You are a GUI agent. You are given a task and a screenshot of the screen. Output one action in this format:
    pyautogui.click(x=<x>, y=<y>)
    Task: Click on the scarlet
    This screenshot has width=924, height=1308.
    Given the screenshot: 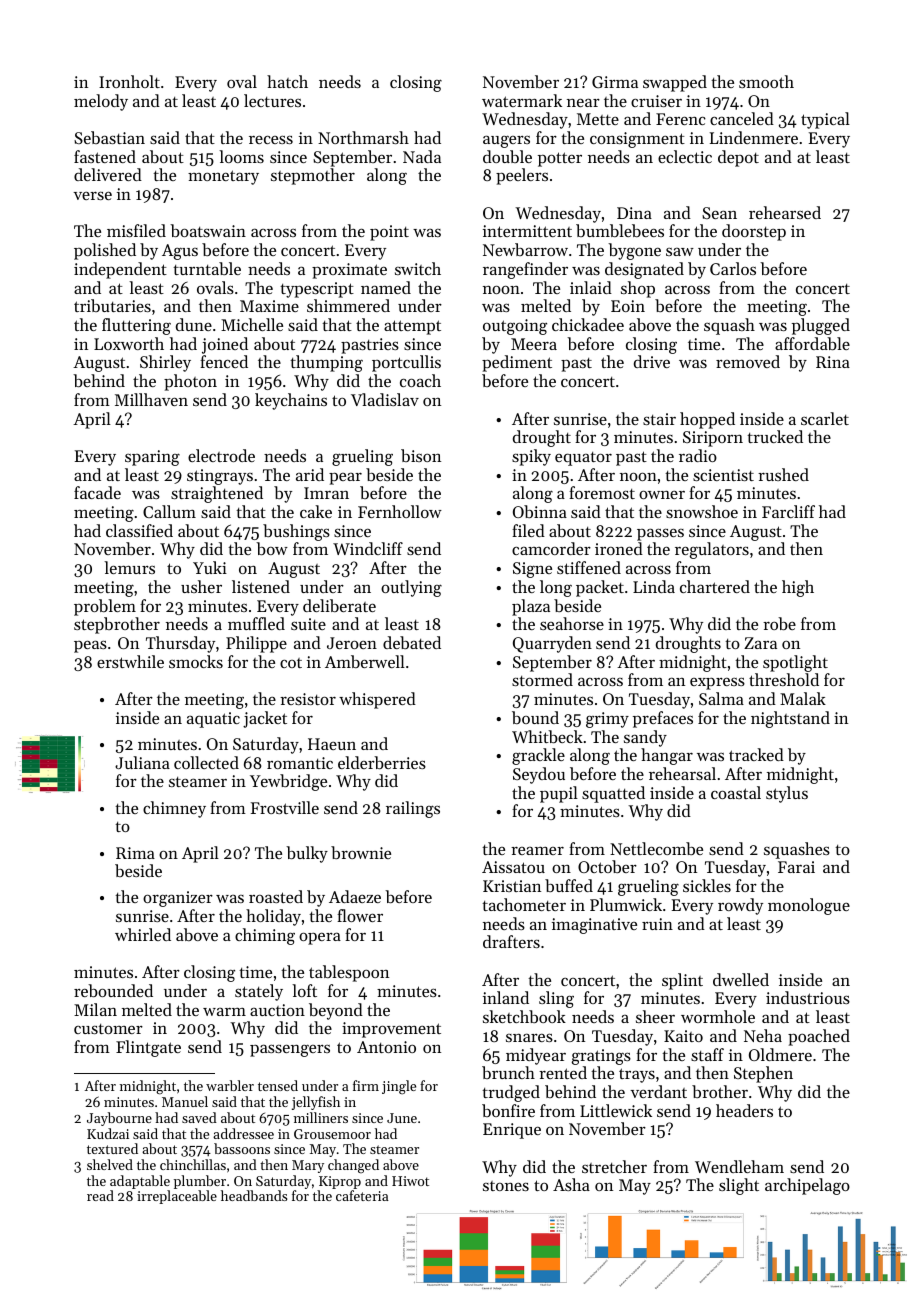 What is the action you would take?
    pyautogui.click(x=825, y=418)
